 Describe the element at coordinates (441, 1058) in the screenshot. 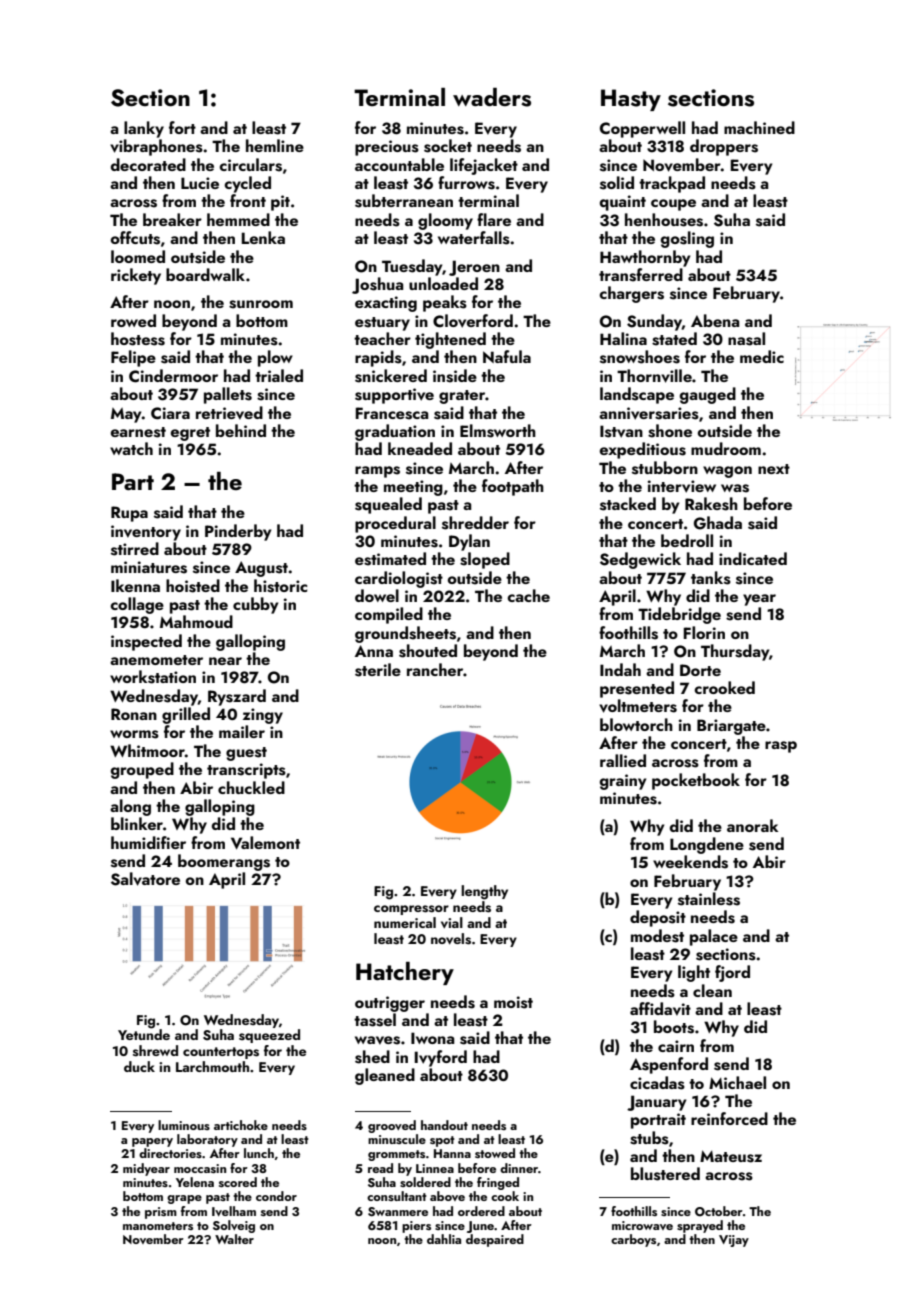

I see `Ivyford` at that location.
